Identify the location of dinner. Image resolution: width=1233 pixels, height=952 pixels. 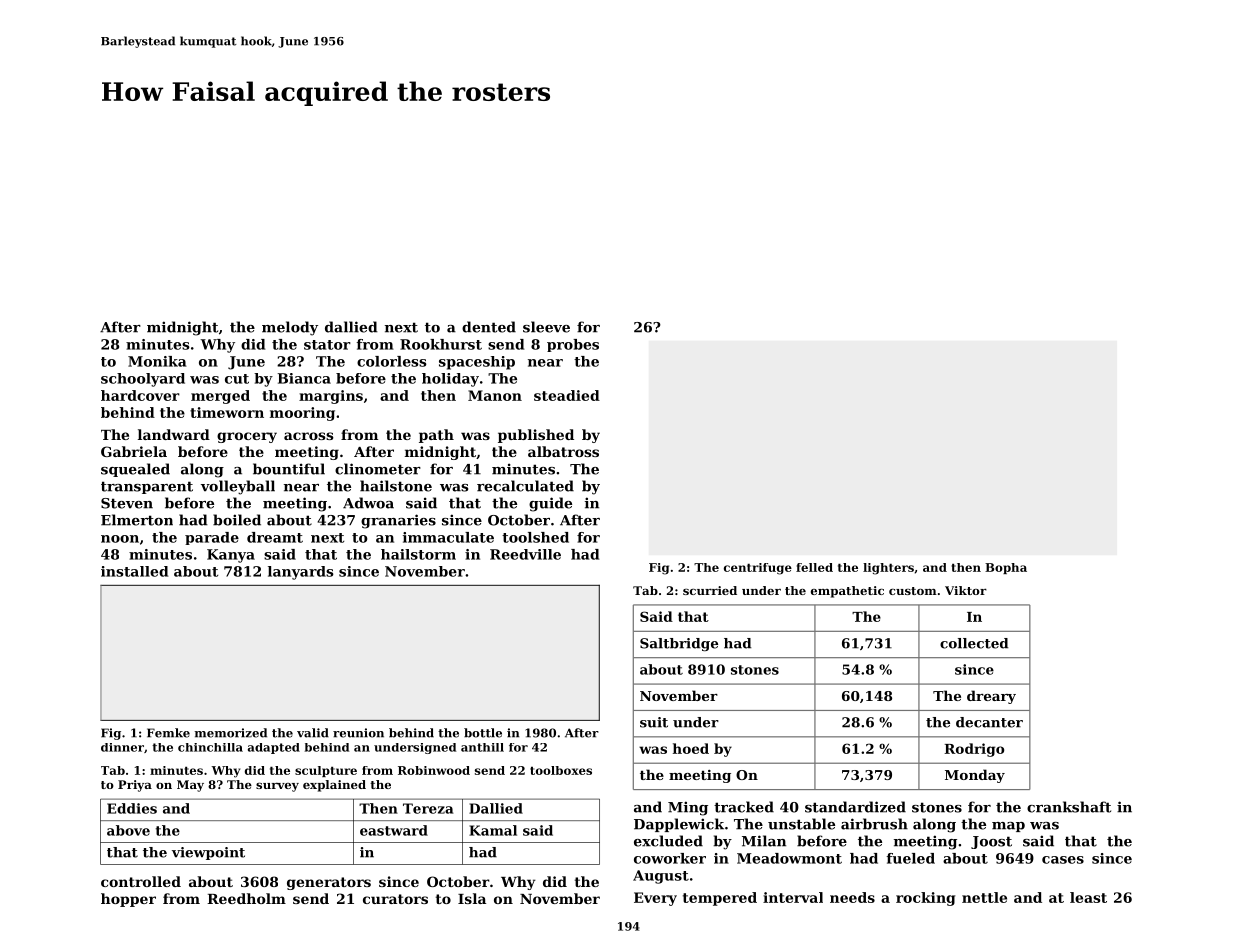
(122, 747).
